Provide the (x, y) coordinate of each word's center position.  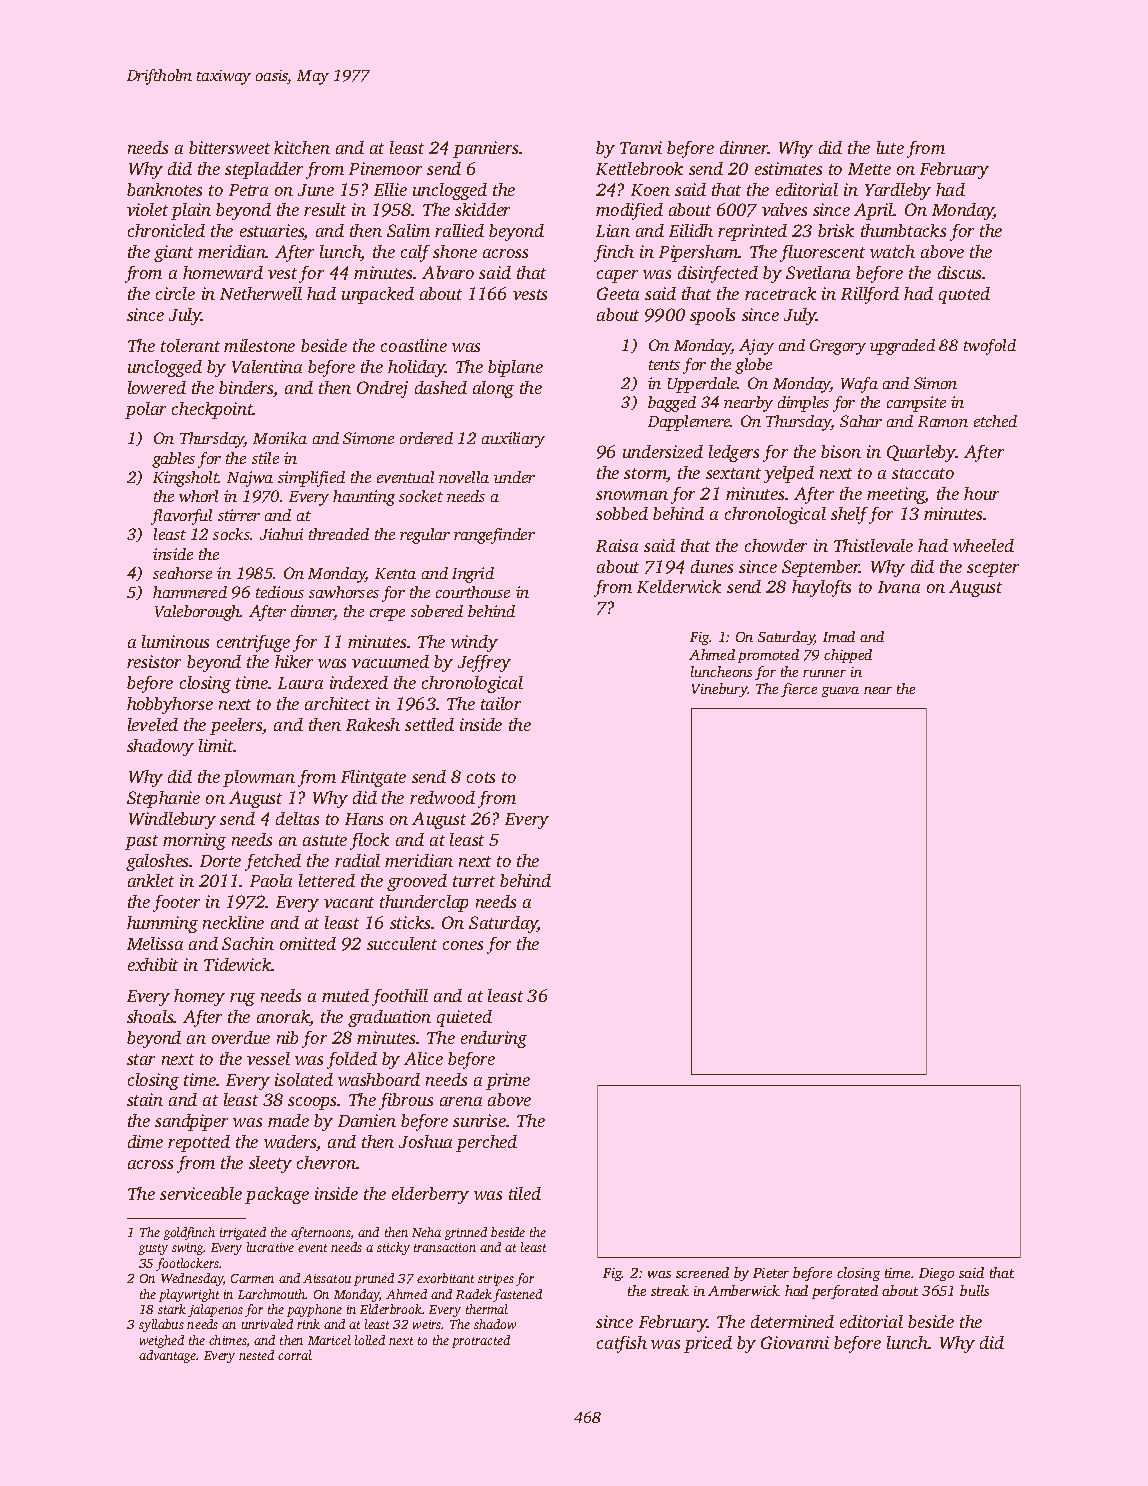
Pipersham (699, 253)
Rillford (870, 295)
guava (840, 692)
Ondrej (382, 389)
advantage (168, 1356)
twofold (990, 347)
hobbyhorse (170, 705)
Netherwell (261, 293)
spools (712, 316)
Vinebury (720, 690)
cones (463, 945)
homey (199, 997)
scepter (993, 569)
